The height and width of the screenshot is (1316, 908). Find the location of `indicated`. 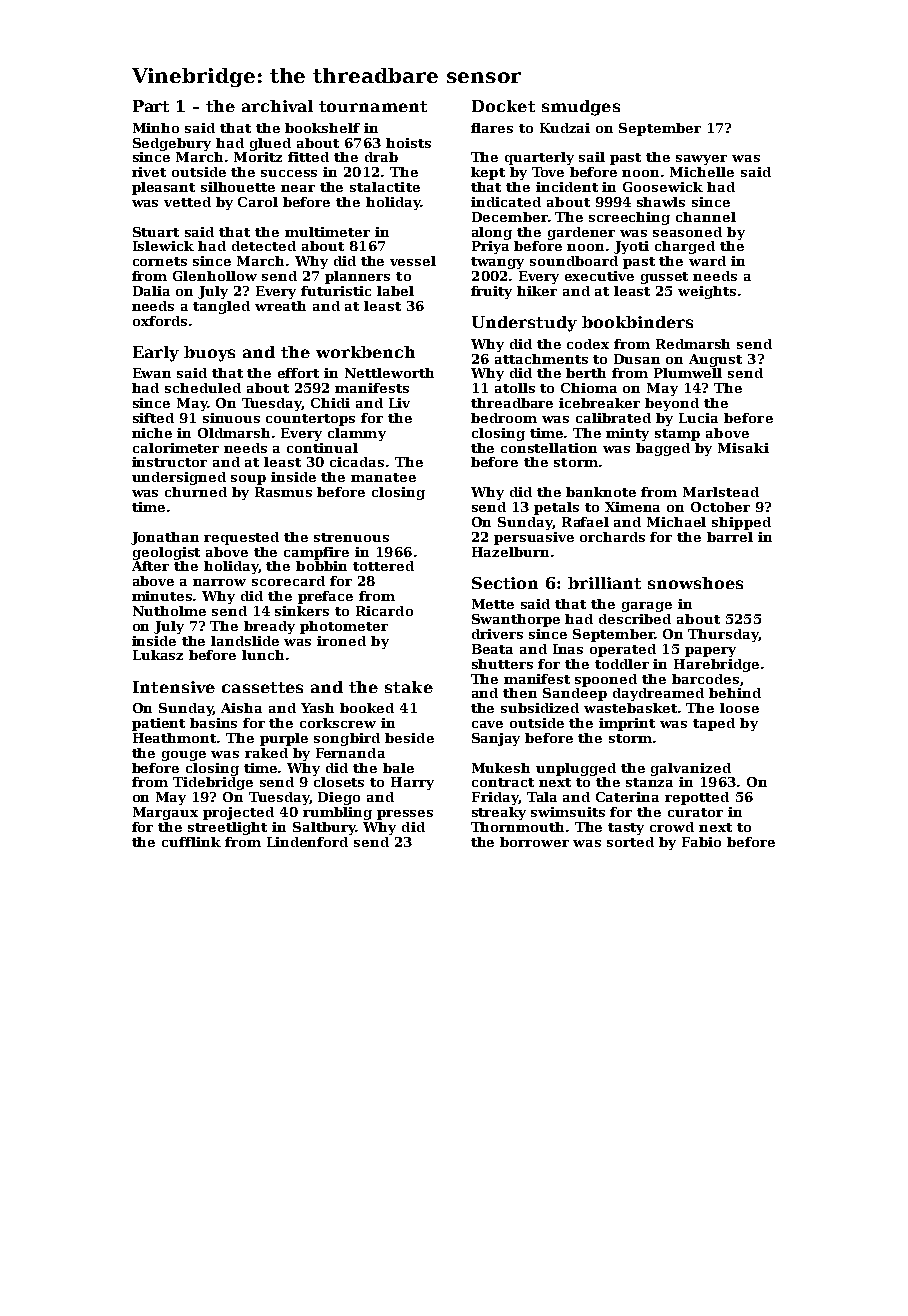

indicated is located at coordinates (506, 202).
